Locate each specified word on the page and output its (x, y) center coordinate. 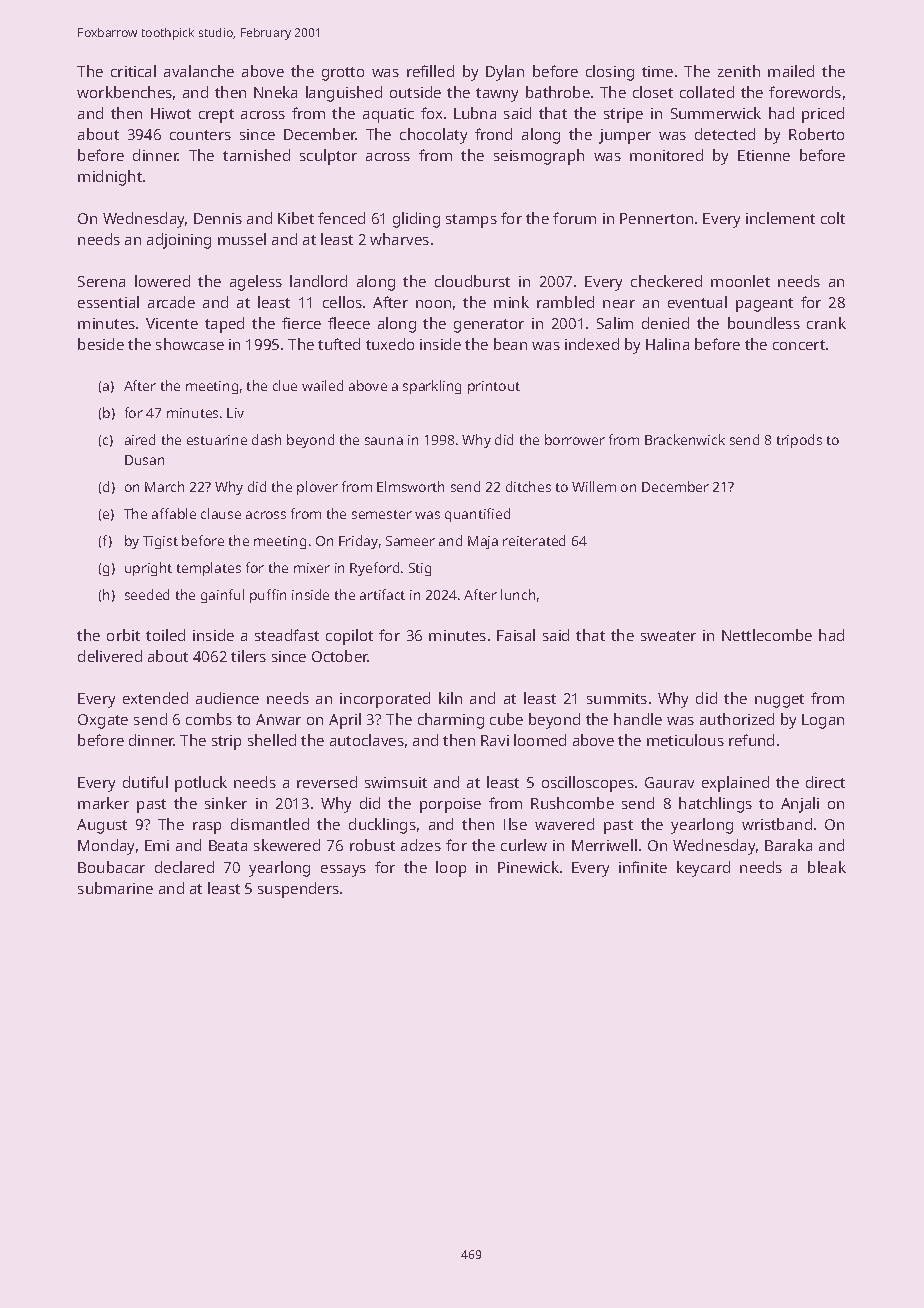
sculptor (328, 157)
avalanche (199, 71)
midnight (110, 178)
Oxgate (103, 721)
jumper (625, 136)
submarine (115, 888)
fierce (301, 323)
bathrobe (558, 92)
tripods (799, 441)
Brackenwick (685, 439)
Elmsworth (410, 486)
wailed (322, 385)
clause (221, 513)
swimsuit (396, 782)
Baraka (788, 845)
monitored (666, 155)
